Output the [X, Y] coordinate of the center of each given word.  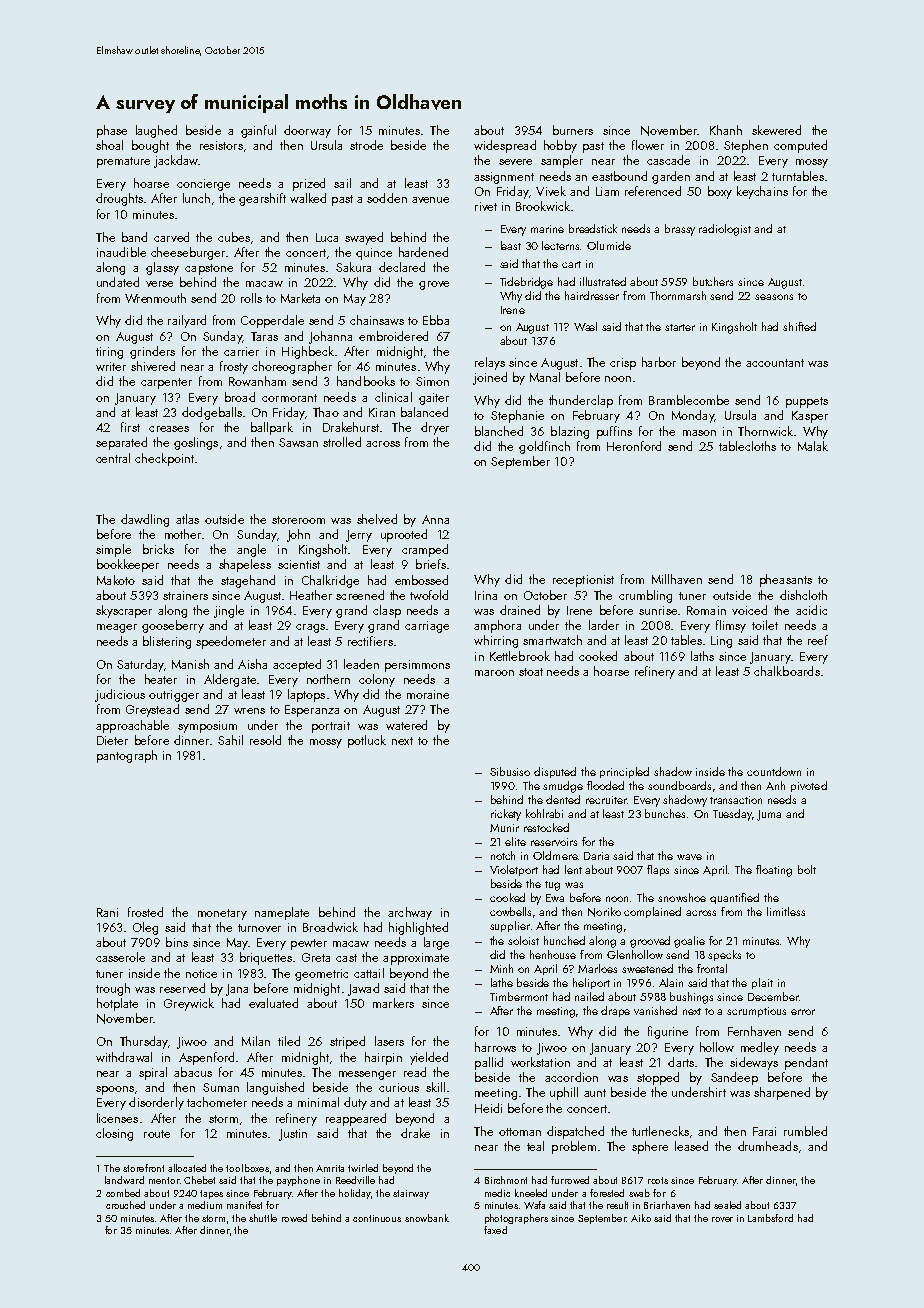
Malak [813, 446]
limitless [786, 911]
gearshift [262, 199]
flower [648, 145]
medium [205, 1205]
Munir [504, 828]
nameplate [282, 913]
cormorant [289, 398]
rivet [486, 206]
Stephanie [517, 416]
